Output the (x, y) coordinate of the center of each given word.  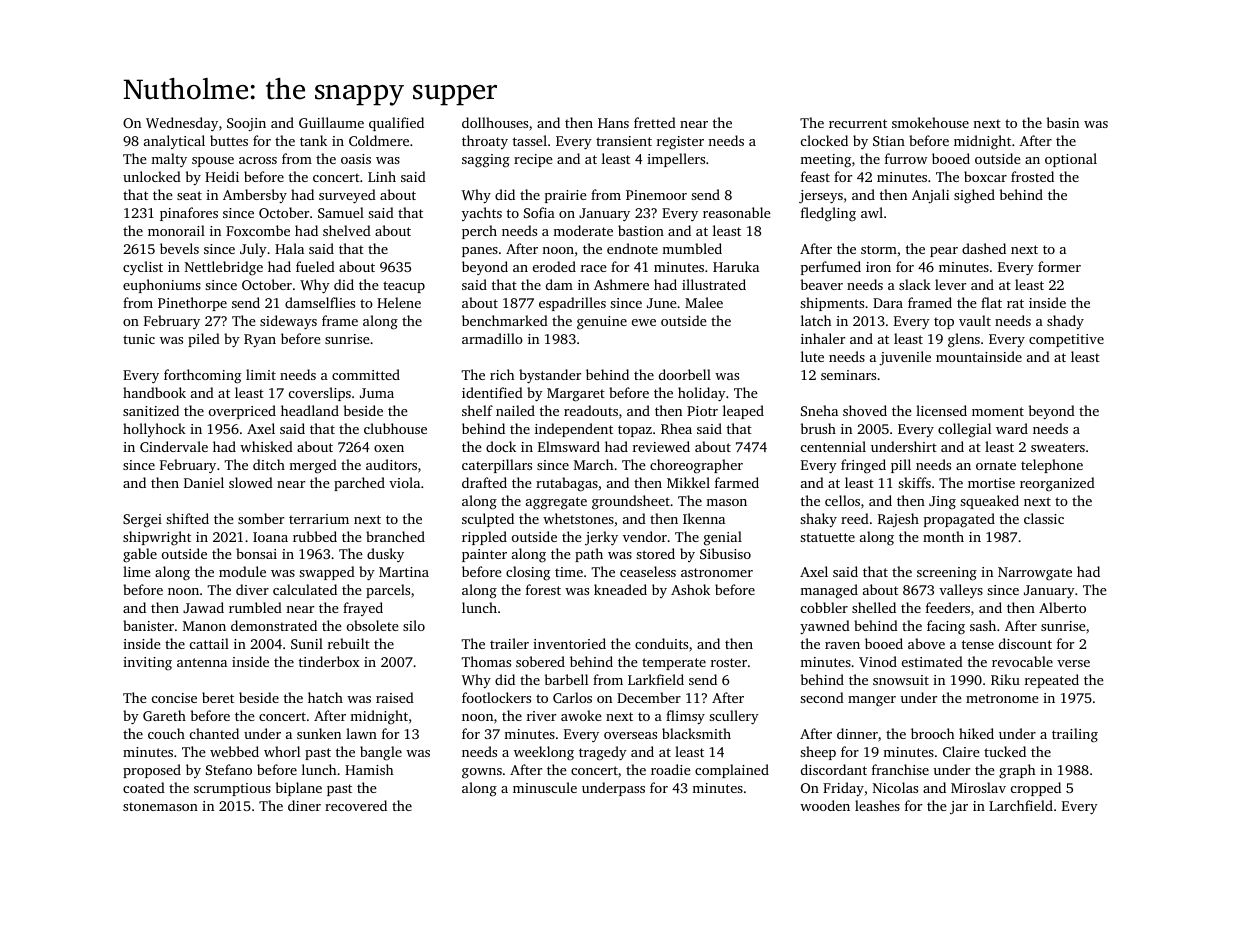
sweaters (1058, 447)
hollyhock (154, 430)
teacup (404, 287)
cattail (209, 643)
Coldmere (379, 140)
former (1059, 266)
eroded (554, 266)
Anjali (930, 196)
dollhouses (495, 122)
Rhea (676, 428)
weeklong (544, 753)
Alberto (1062, 607)
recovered (356, 805)
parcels (388, 591)
